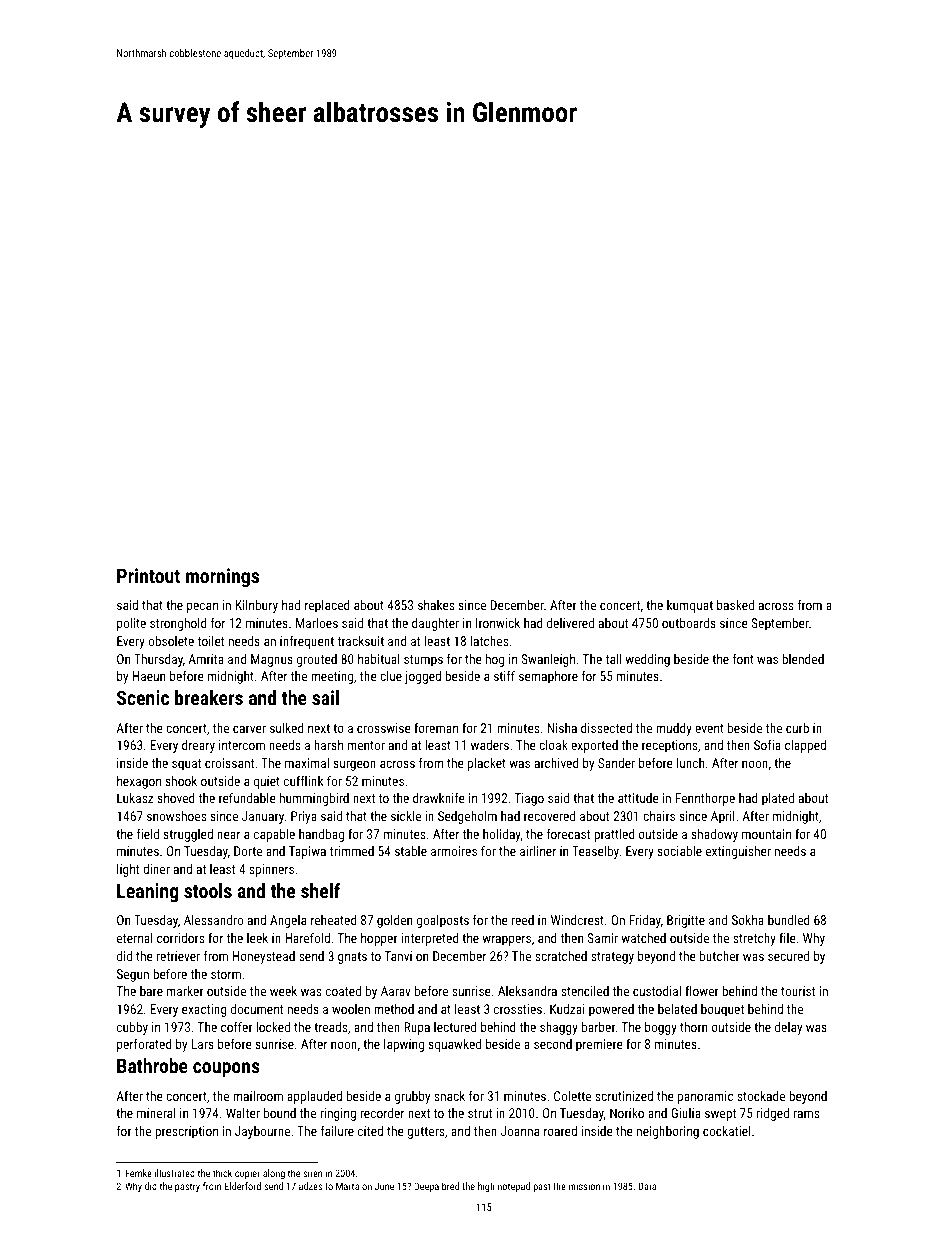  What do you see at coordinates (548, 677) in the page?
I see `semaphore` at bounding box center [548, 677].
